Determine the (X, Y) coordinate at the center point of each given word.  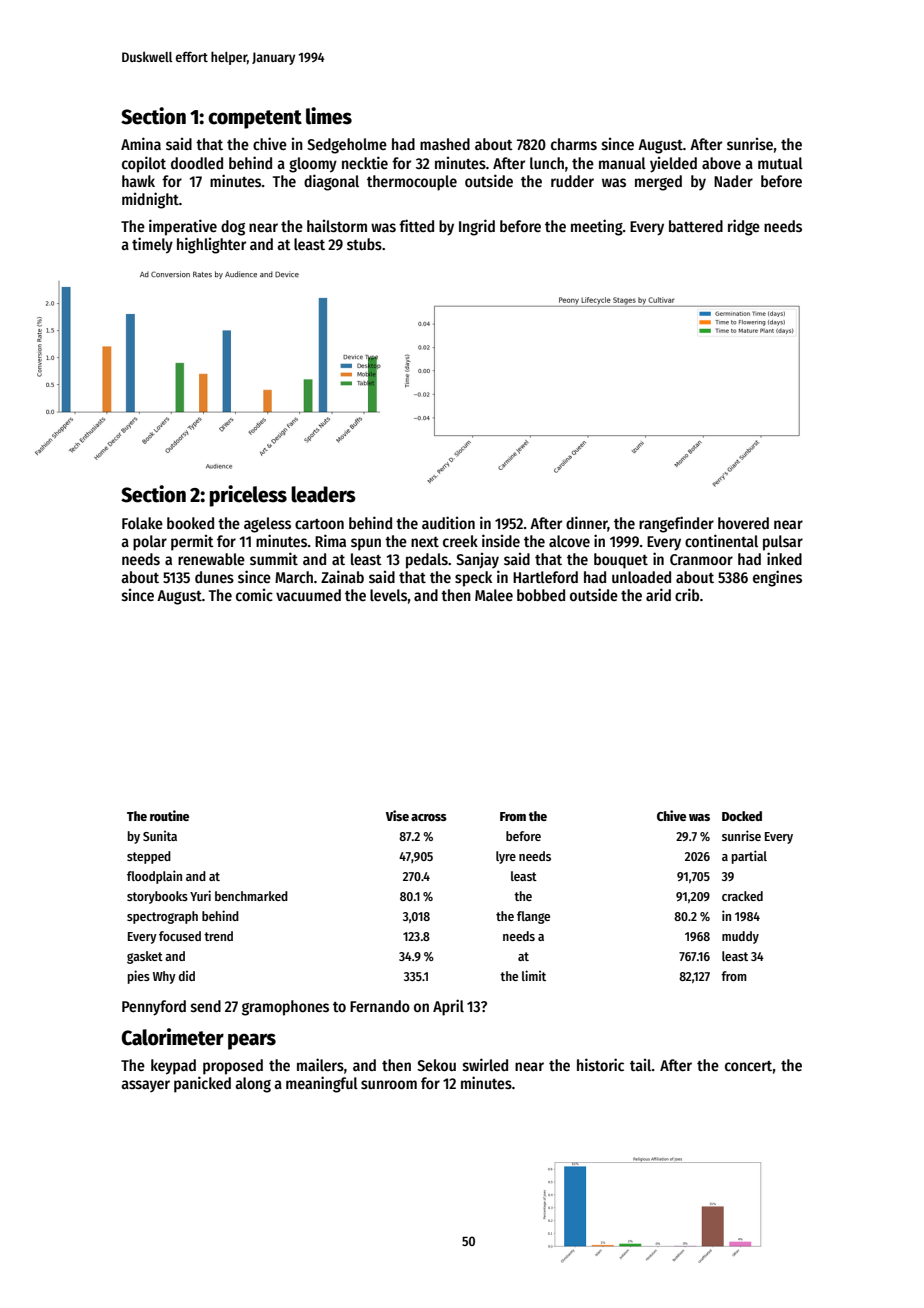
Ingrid (477, 227)
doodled (197, 163)
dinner (587, 523)
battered (696, 226)
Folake (142, 523)
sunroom (389, 1084)
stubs (364, 244)
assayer (145, 1086)
